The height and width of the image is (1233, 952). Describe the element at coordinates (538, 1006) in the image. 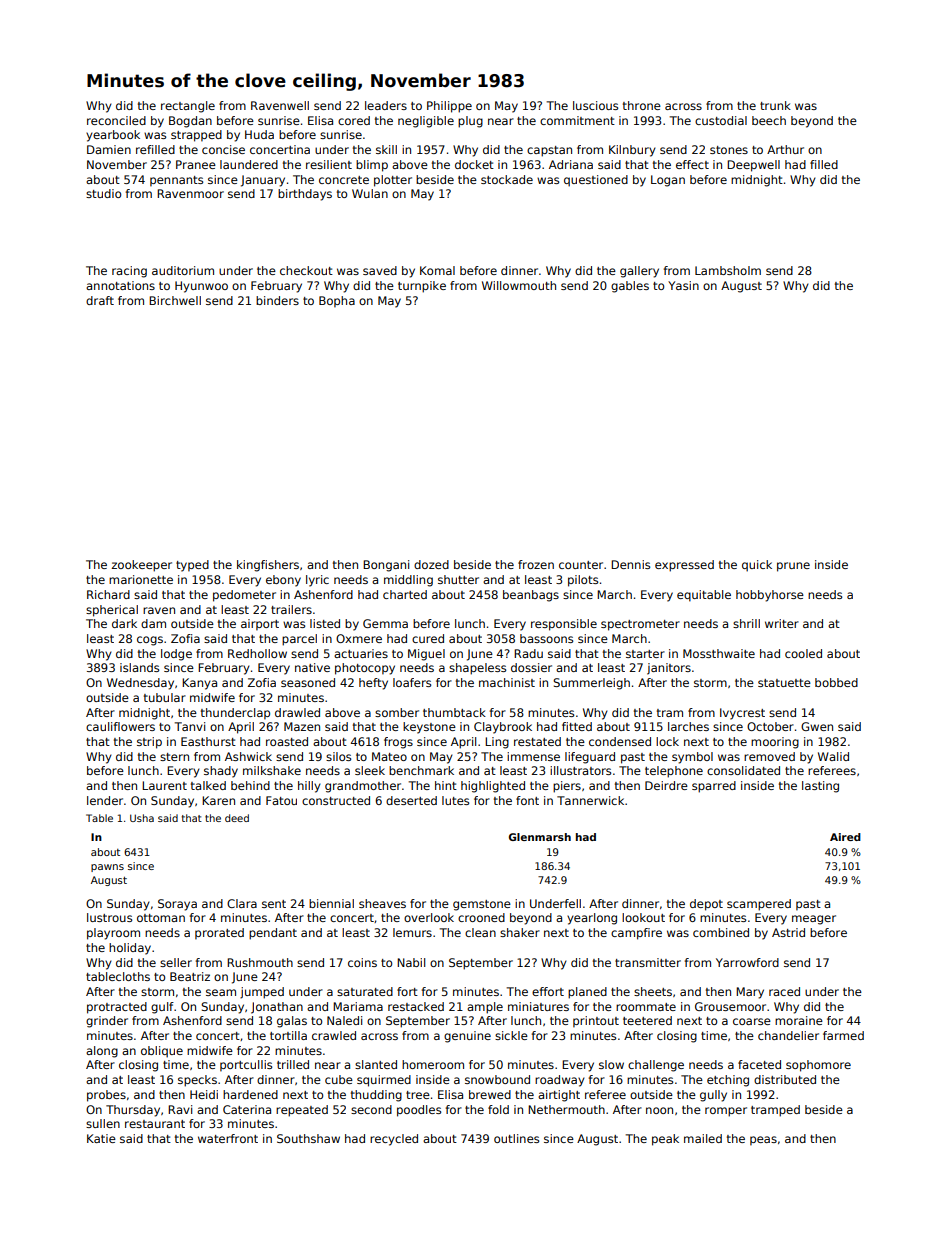

I see `miniatures` at that location.
